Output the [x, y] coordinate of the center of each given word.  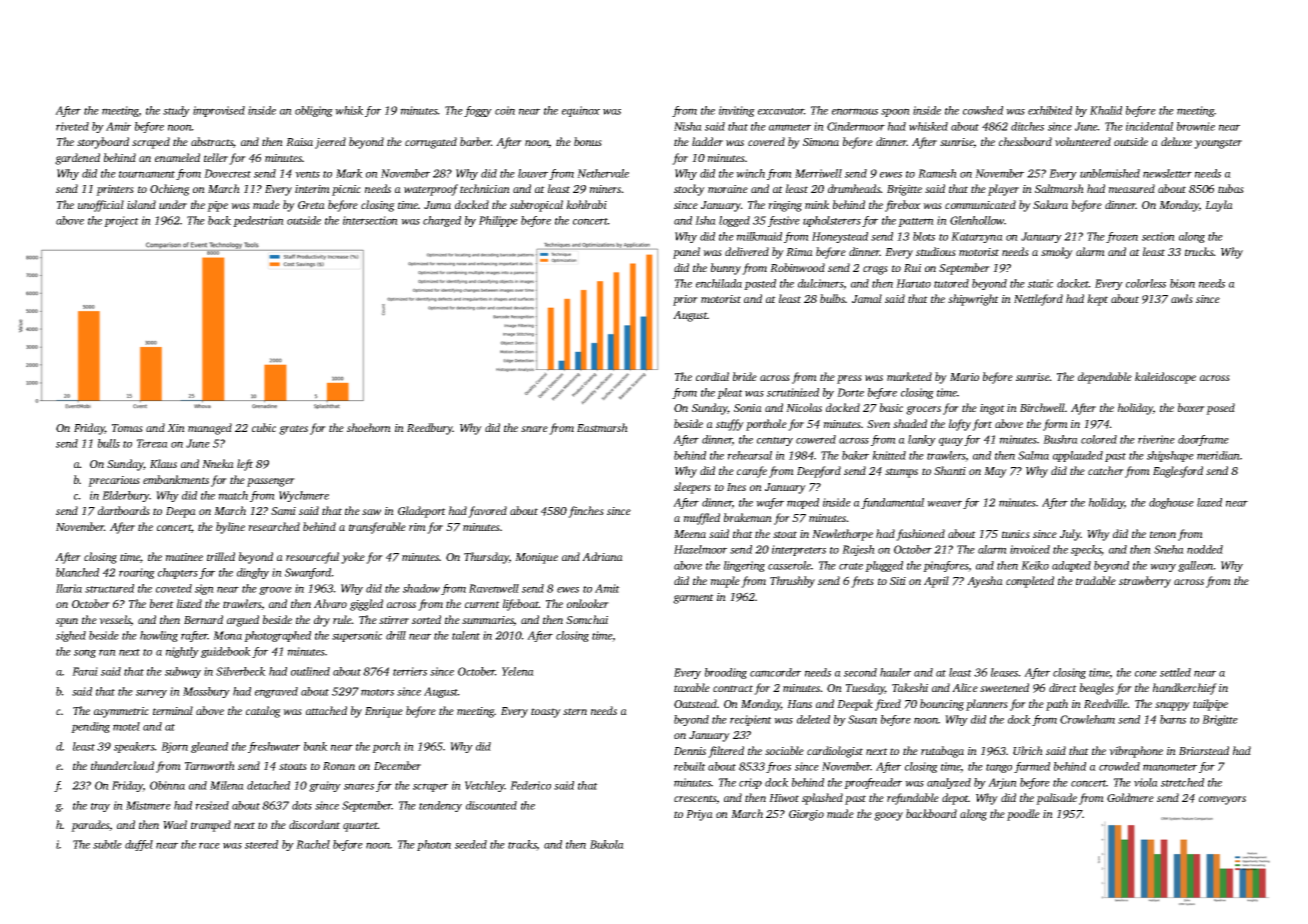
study [176, 111]
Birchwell [1042, 407]
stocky [689, 190]
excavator [781, 111]
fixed [888, 705]
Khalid [1106, 110]
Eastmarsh [602, 427]
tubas [1231, 188]
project [121, 221]
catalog [263, 712]
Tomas [127, 428]
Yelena [518, 671]
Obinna [167, 785]
